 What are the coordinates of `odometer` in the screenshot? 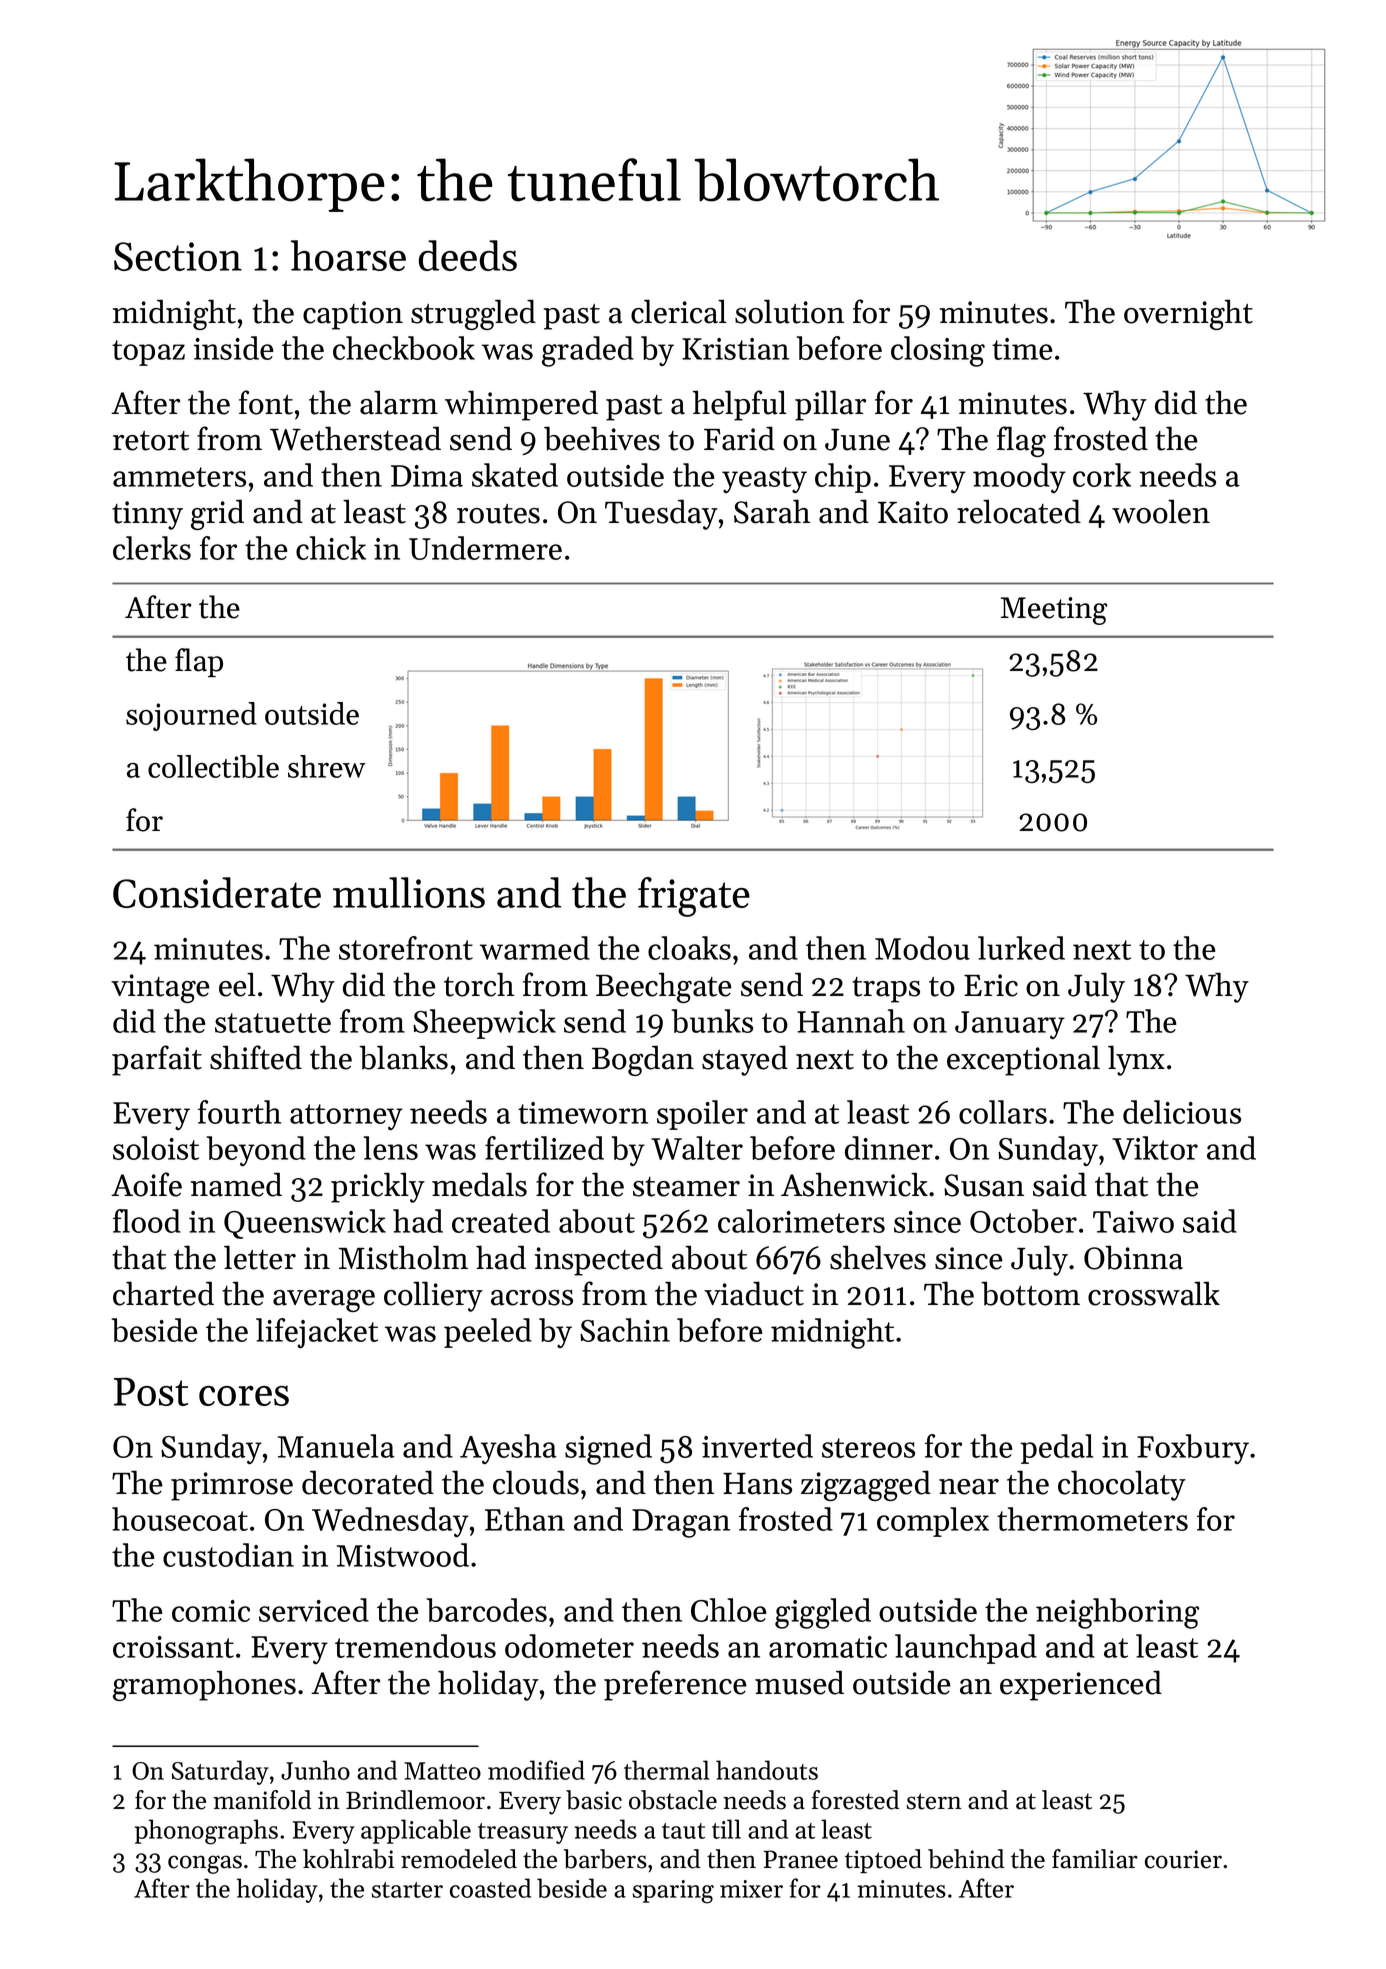 It's located at (569, 1646).
